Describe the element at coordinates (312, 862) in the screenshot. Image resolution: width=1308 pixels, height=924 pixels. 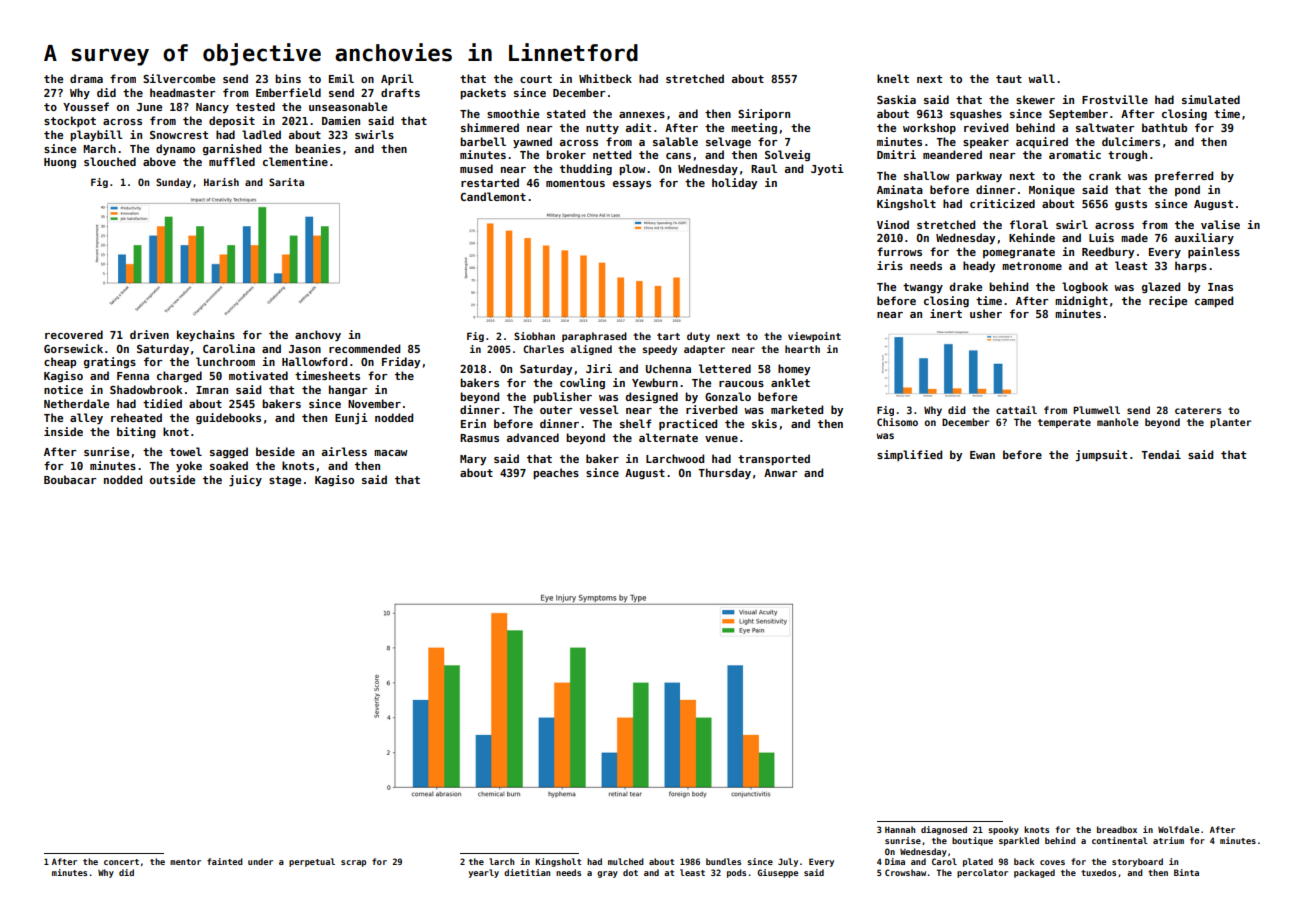
I see `perpetual` at that location.
